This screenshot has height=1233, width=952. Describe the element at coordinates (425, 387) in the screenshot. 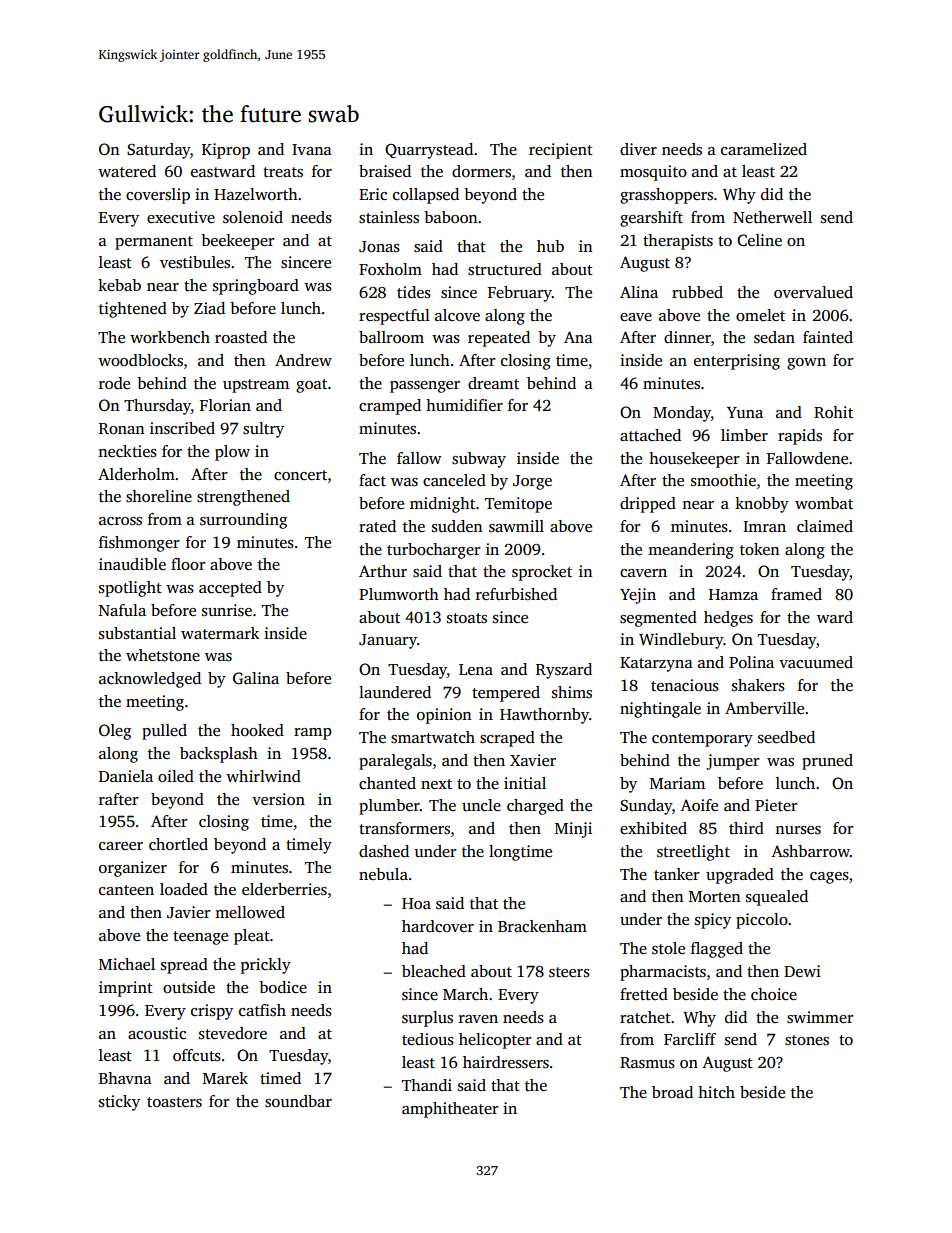

I see `passenger` at that location.
